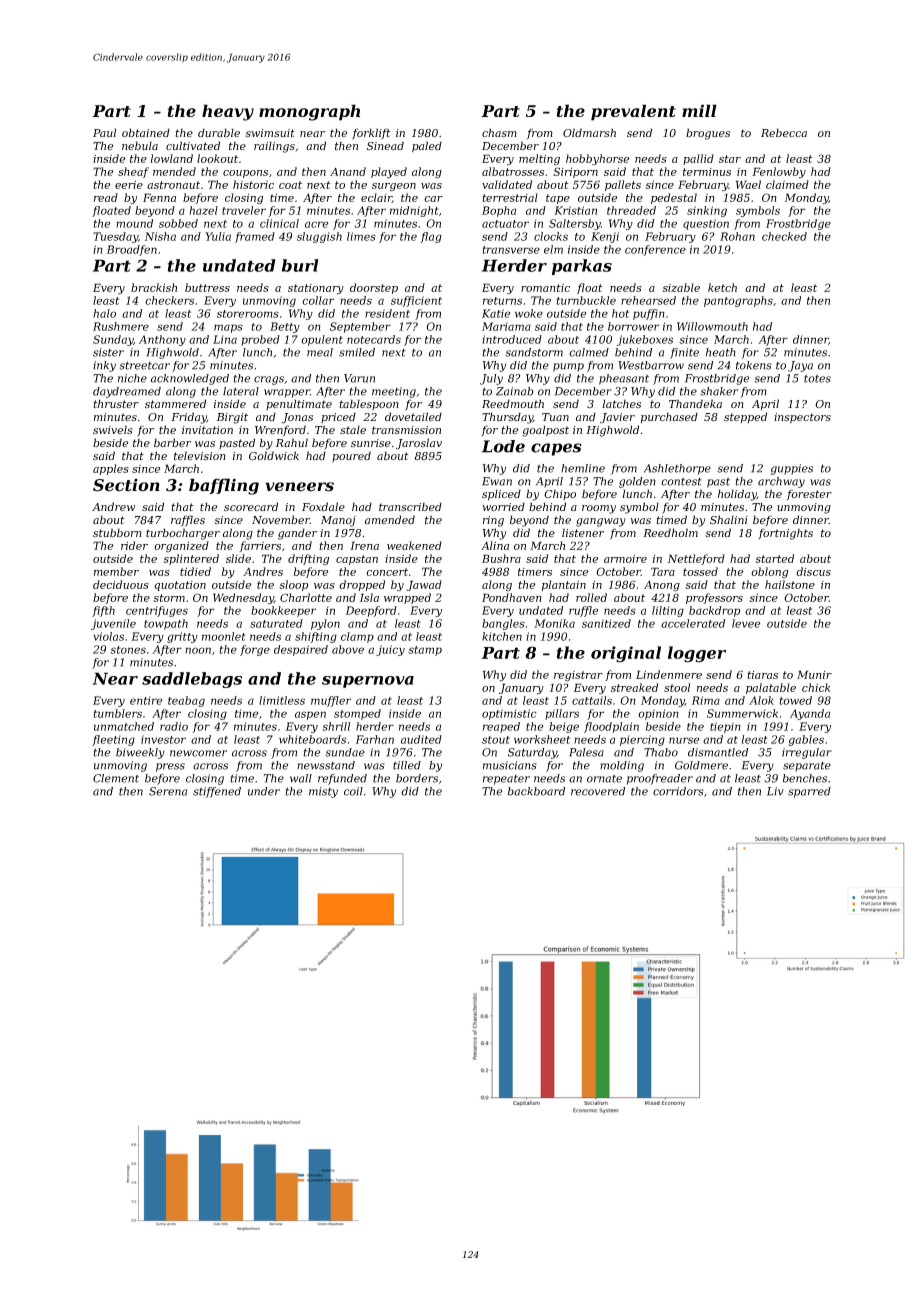 Image resolution: width=924 pixels, height=1308 pixels. Describe the element at coordinates (583, 532) in the document. I see `listener` at that location.
